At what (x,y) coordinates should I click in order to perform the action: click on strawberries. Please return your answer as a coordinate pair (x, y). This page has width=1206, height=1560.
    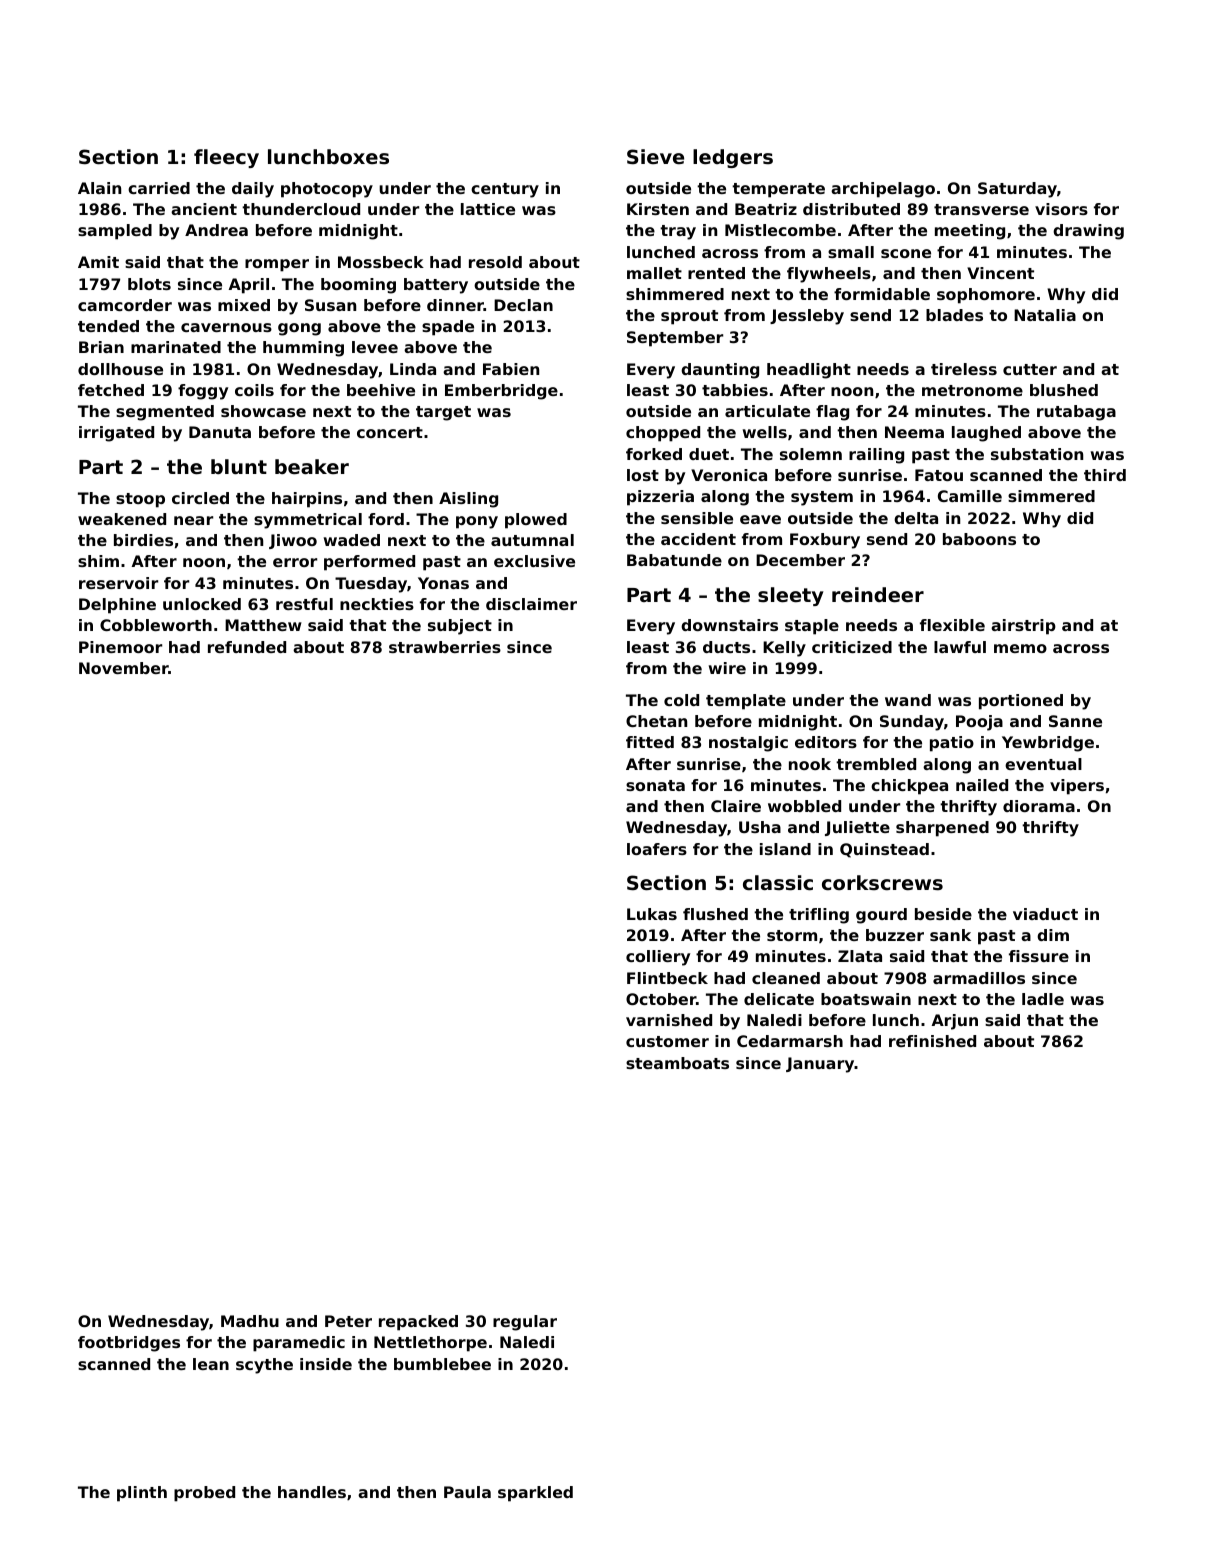
    Looking at the image, I should click on (445, 647).
